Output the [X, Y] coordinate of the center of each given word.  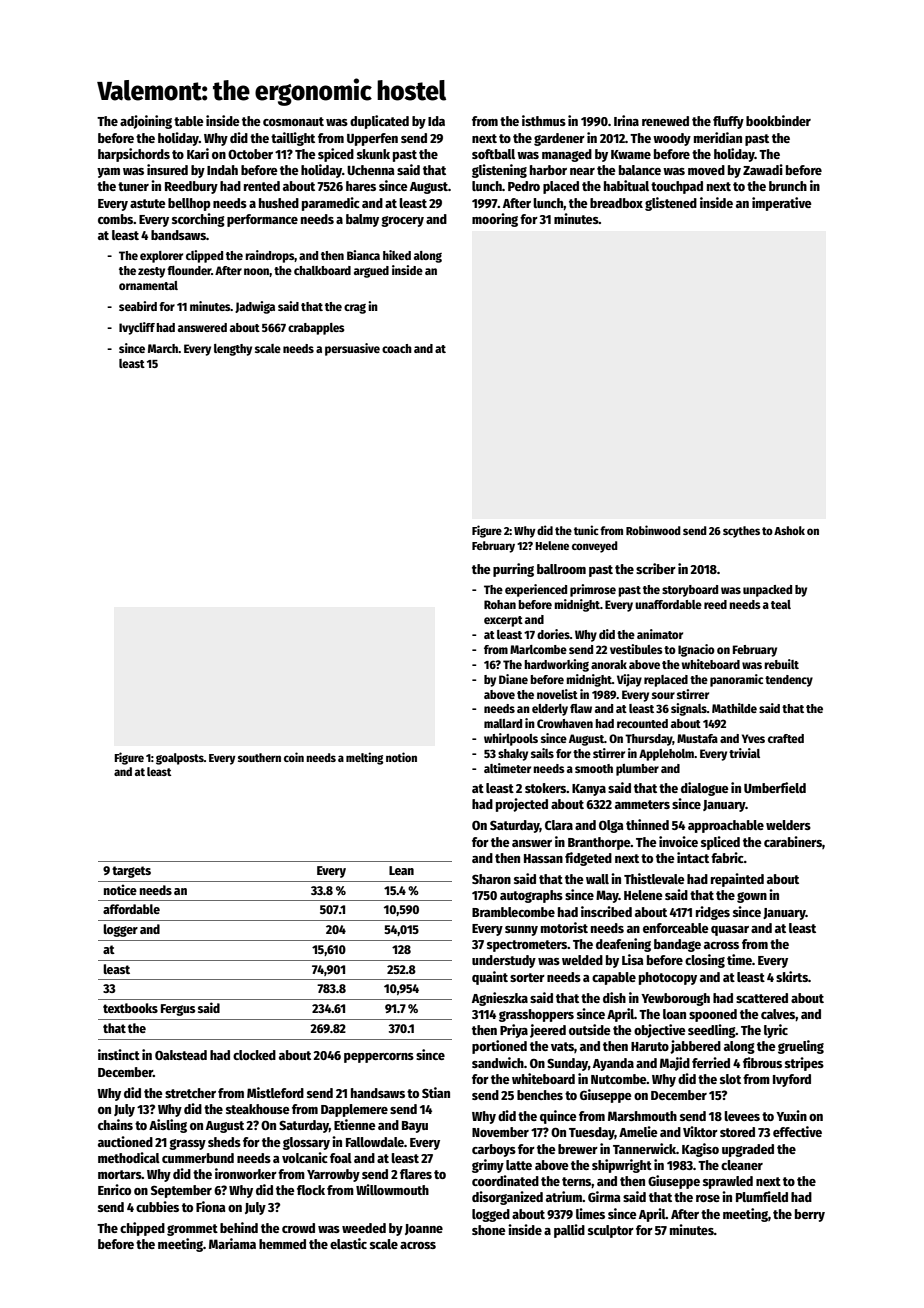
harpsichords [134, 155]
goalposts [180, 759]
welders [788, 825]
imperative [782, 204]
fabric [727, 857]
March [163, 348]
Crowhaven [565, 723]
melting [364, 758]
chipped [142, 1229]
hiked [397, 255]
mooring [495, 220]
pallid [569, 1231]
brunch [788, 186]
